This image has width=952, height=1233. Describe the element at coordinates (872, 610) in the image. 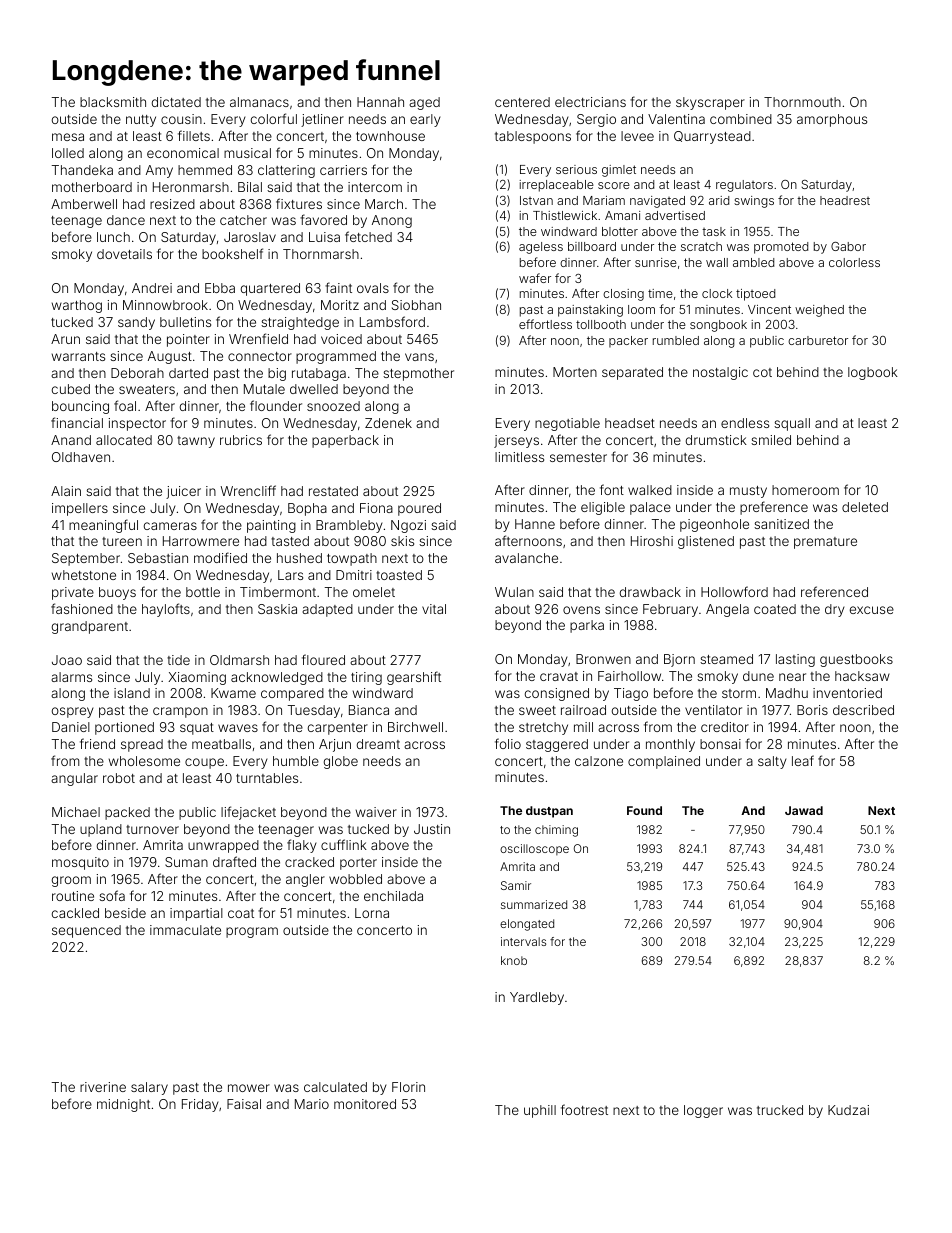

I see `excuse` at that location.
